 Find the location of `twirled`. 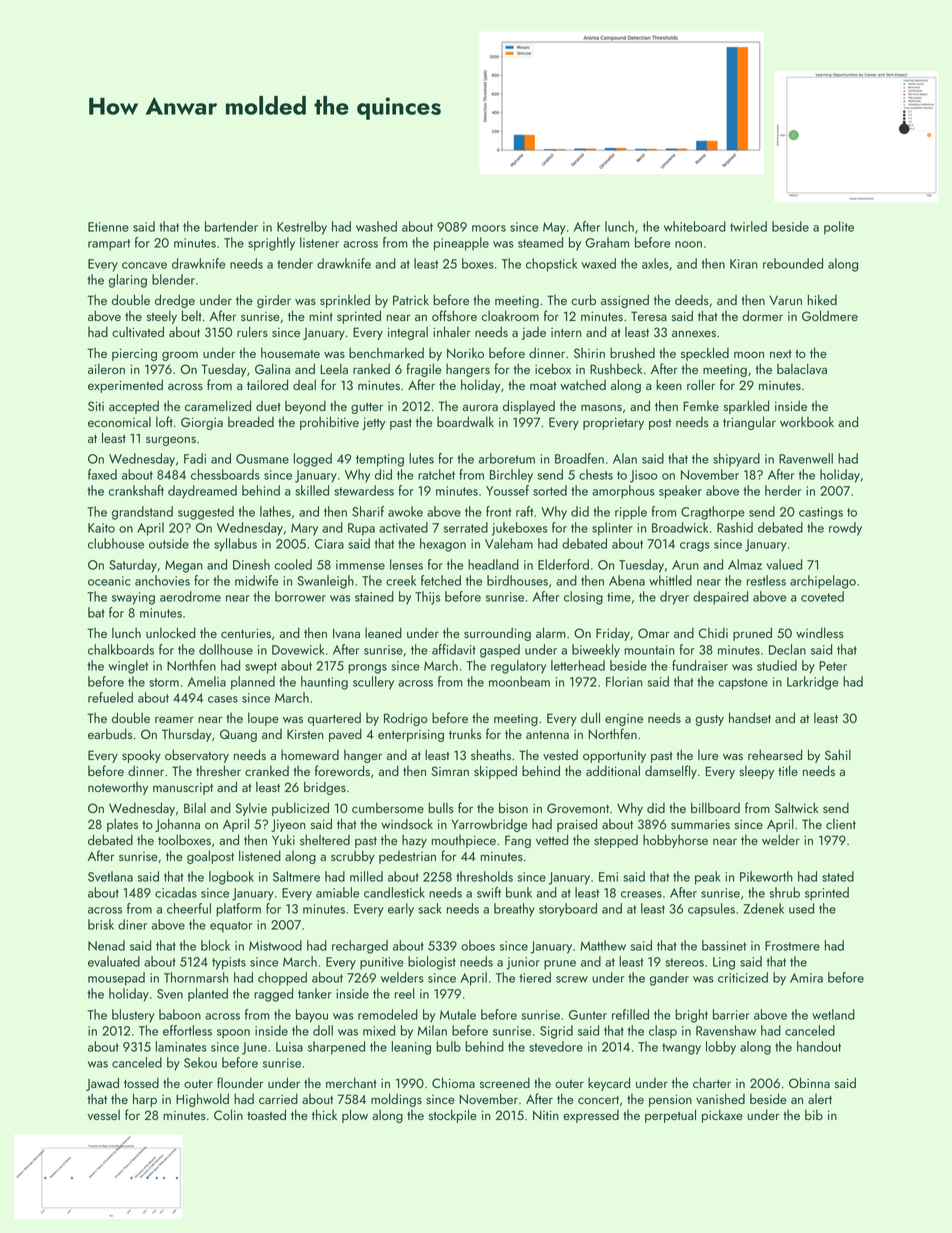

twirled is located at coordinates (748, 226).
